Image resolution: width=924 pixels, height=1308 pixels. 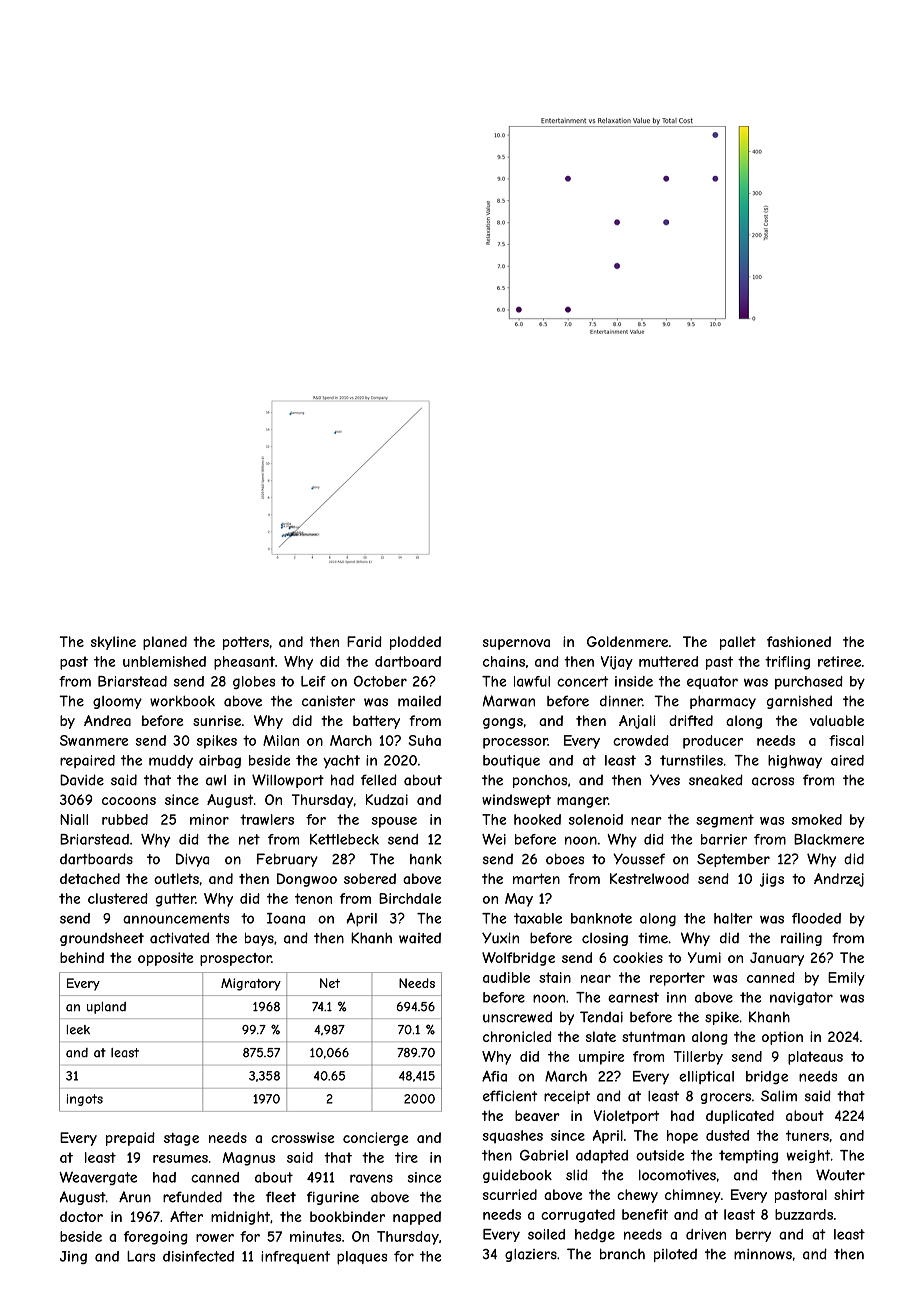 What do you see at coordinates (217, 720) in the screenshot?
I see `sunrise` at bounding box center [217, 720].
